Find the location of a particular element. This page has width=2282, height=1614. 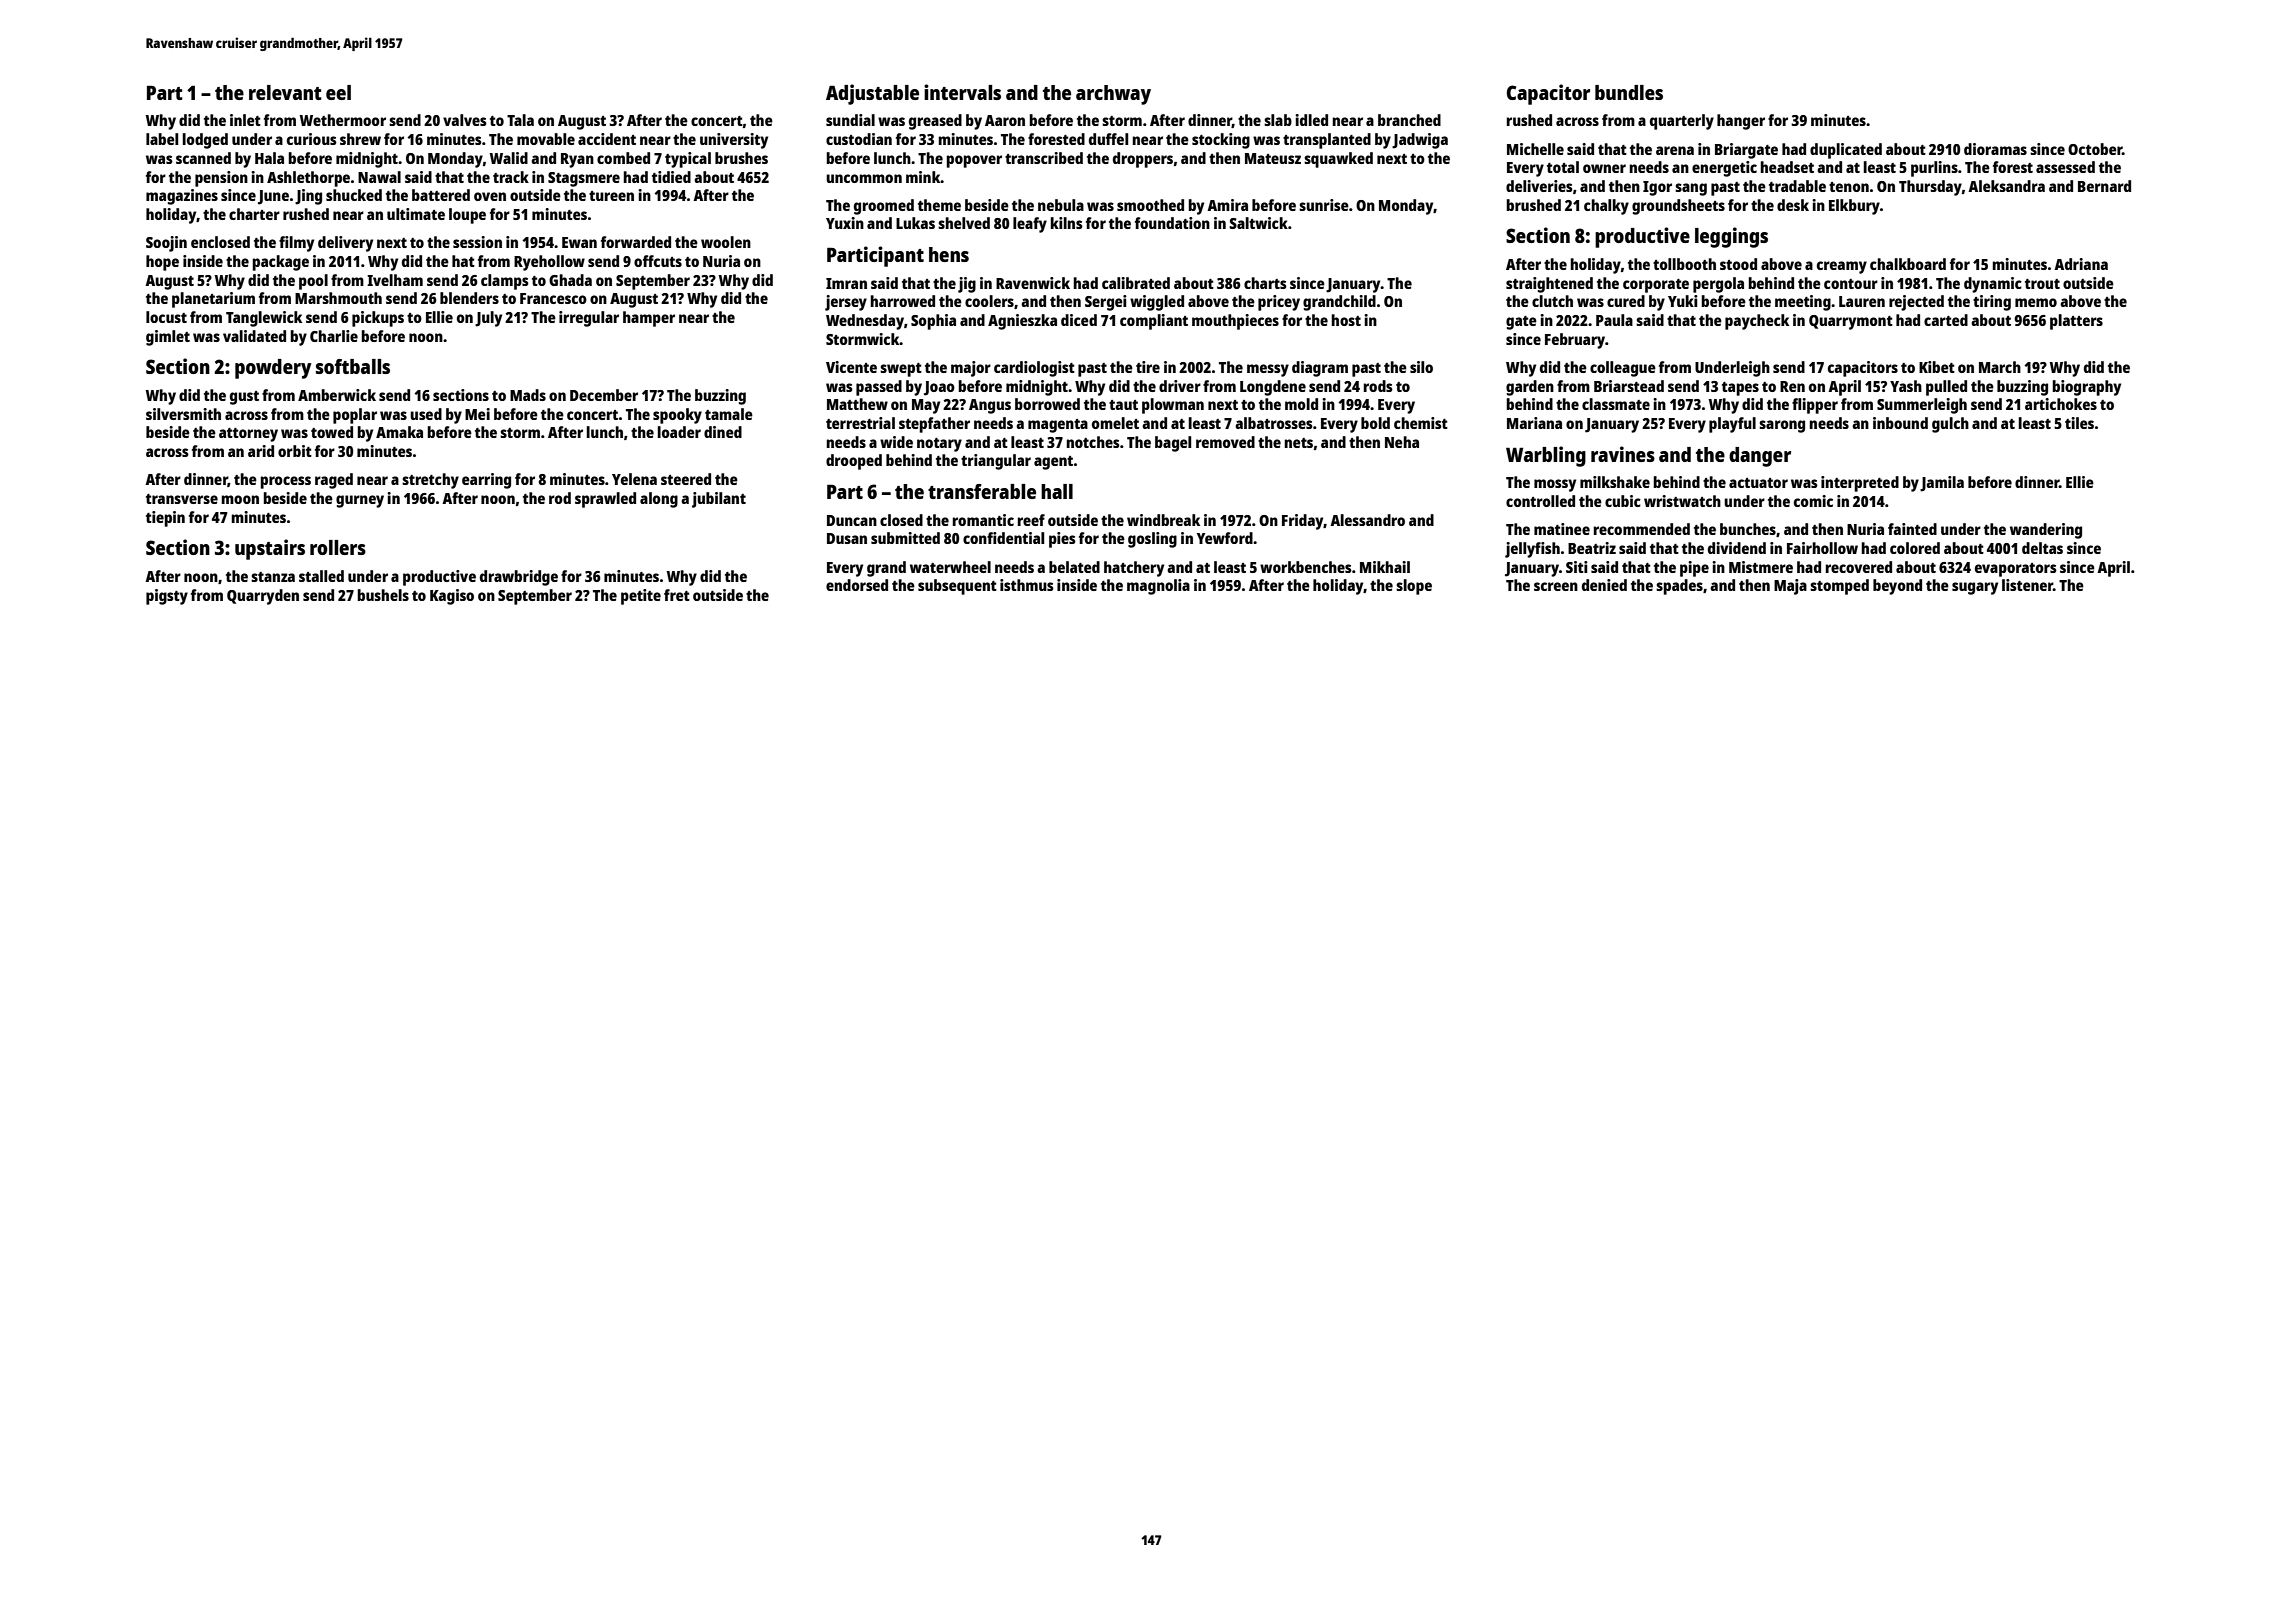

Ryehollow is located at coordinates (549, 263).
